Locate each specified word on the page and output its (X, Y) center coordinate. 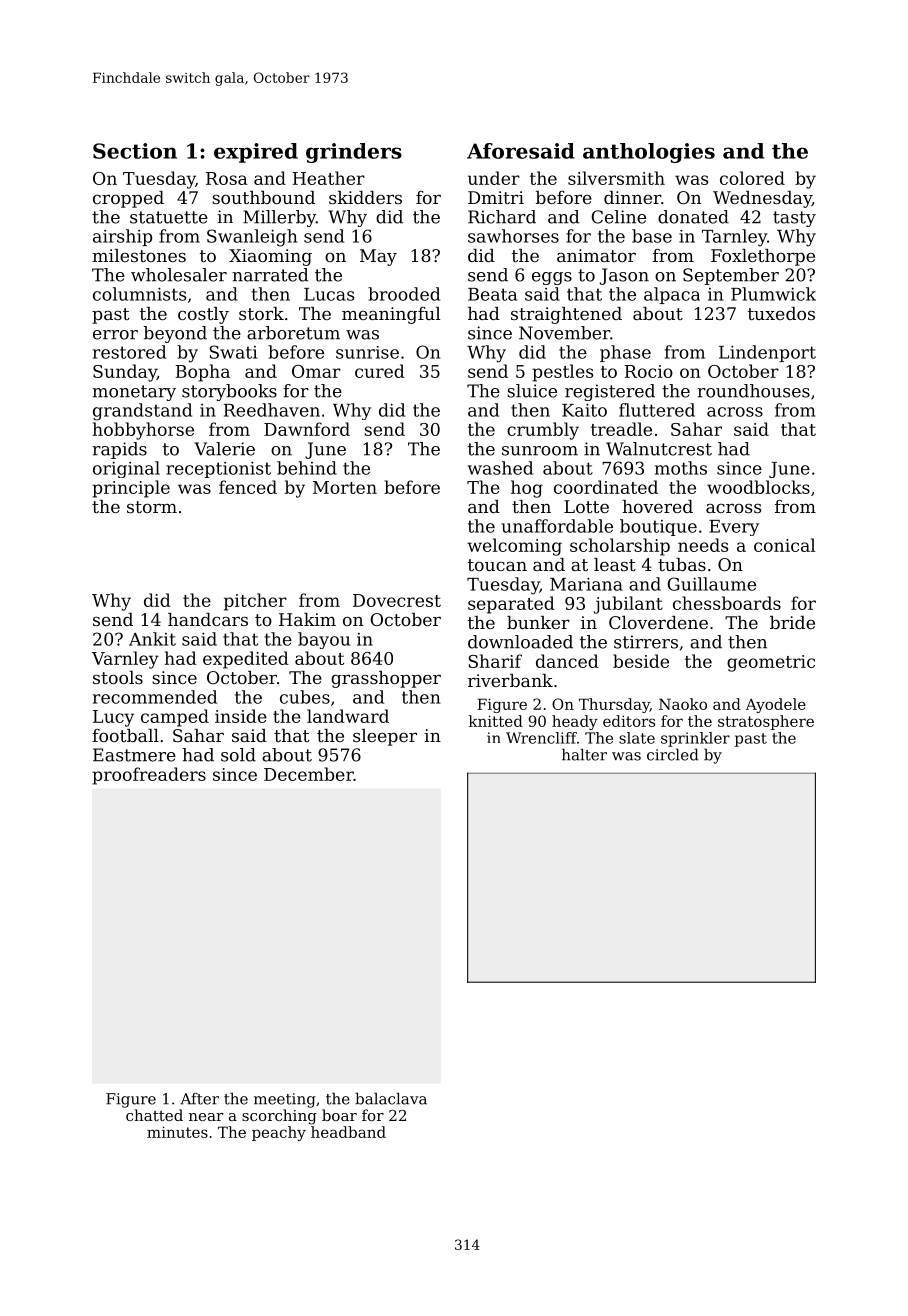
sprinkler (695, 739)
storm (152, 507)
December (309, 774)
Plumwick (773, 294)
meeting (285, 1100)
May (378, 257)
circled (673, 754)
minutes (177, 1132)
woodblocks (758, 487)
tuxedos (781, 313)
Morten (345, 487)
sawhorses (513, 236)
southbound (263, 197)
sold (238, 755)
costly (203, 315)
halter (584, 754)
